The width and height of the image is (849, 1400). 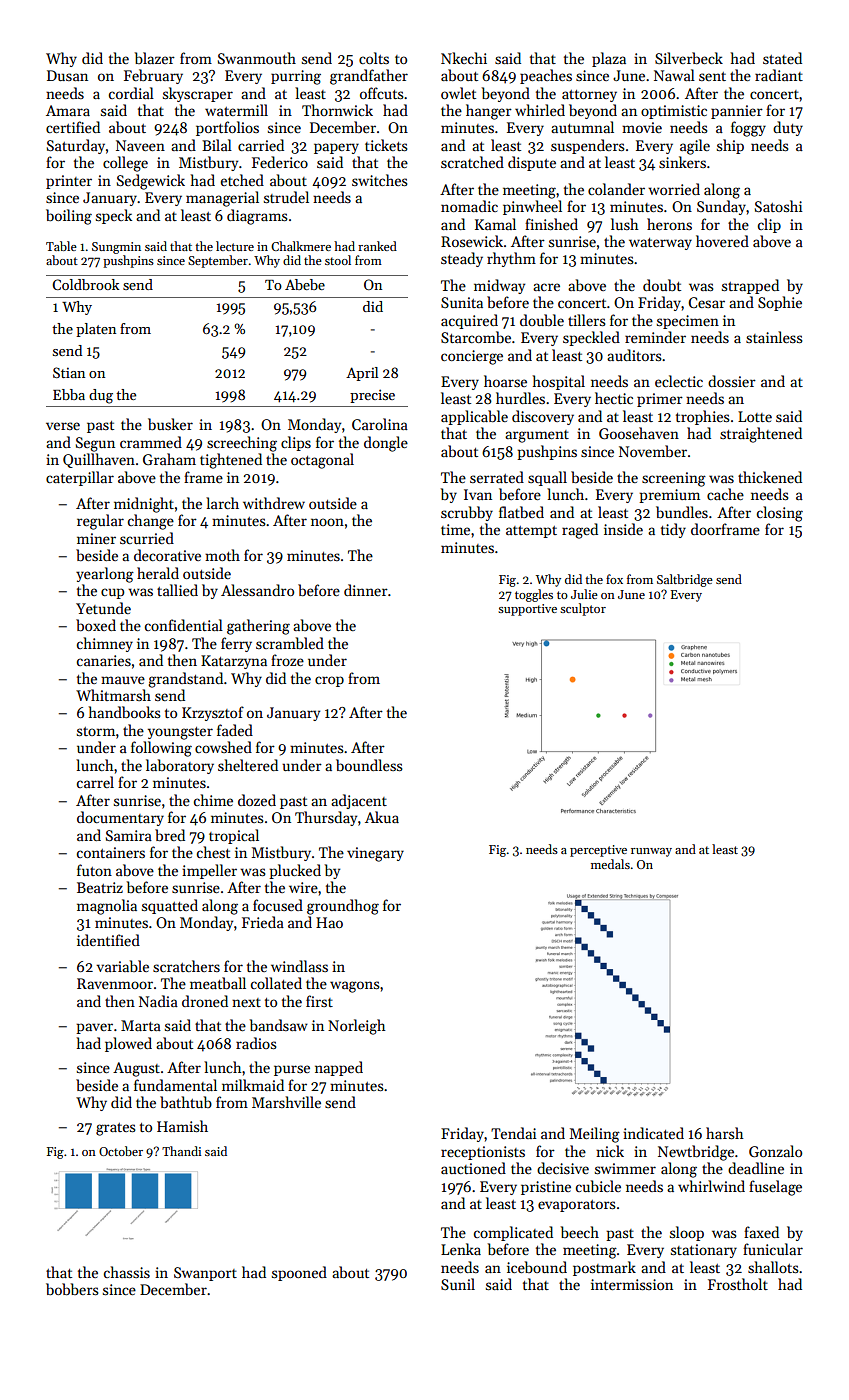 What do you see at coordinates (558, 382) in the image?
I see `hospital` at bounding box center [558, 382].
